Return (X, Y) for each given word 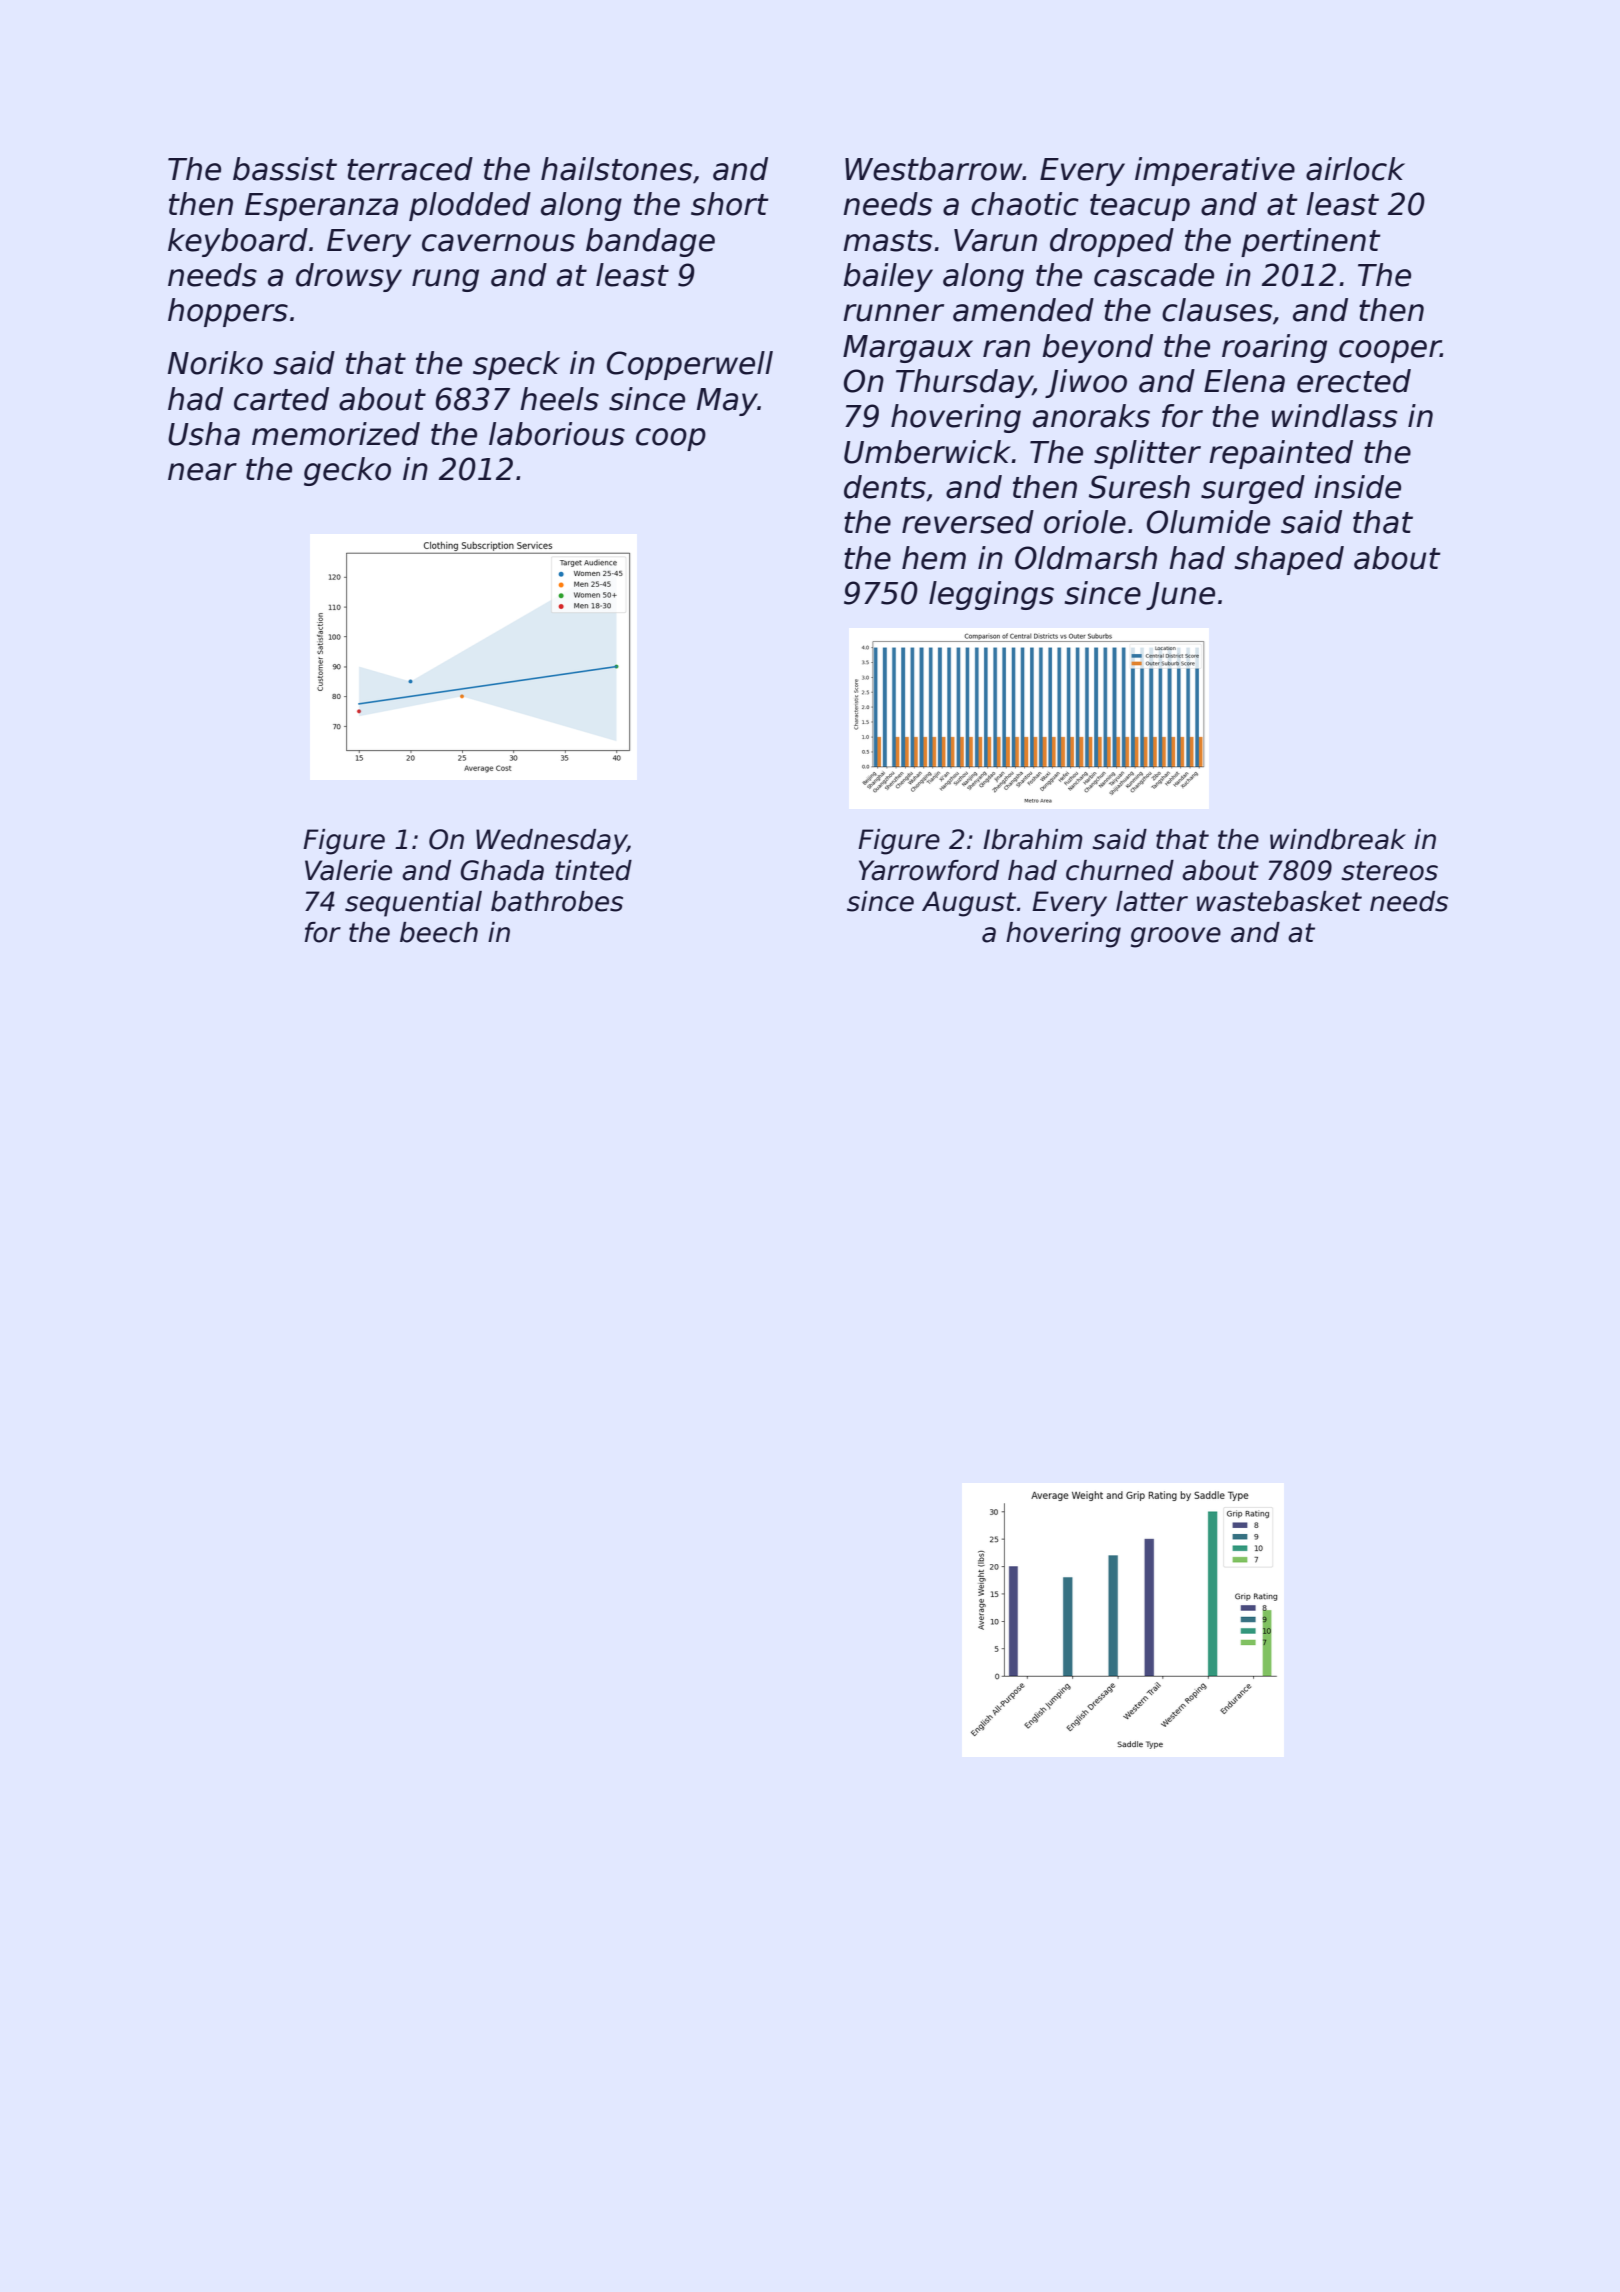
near (202, 472)
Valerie (348, 870)
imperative (1215, 171)
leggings (991, 595)
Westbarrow (934, 169)
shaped (1289, 560)
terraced (410, 169)
